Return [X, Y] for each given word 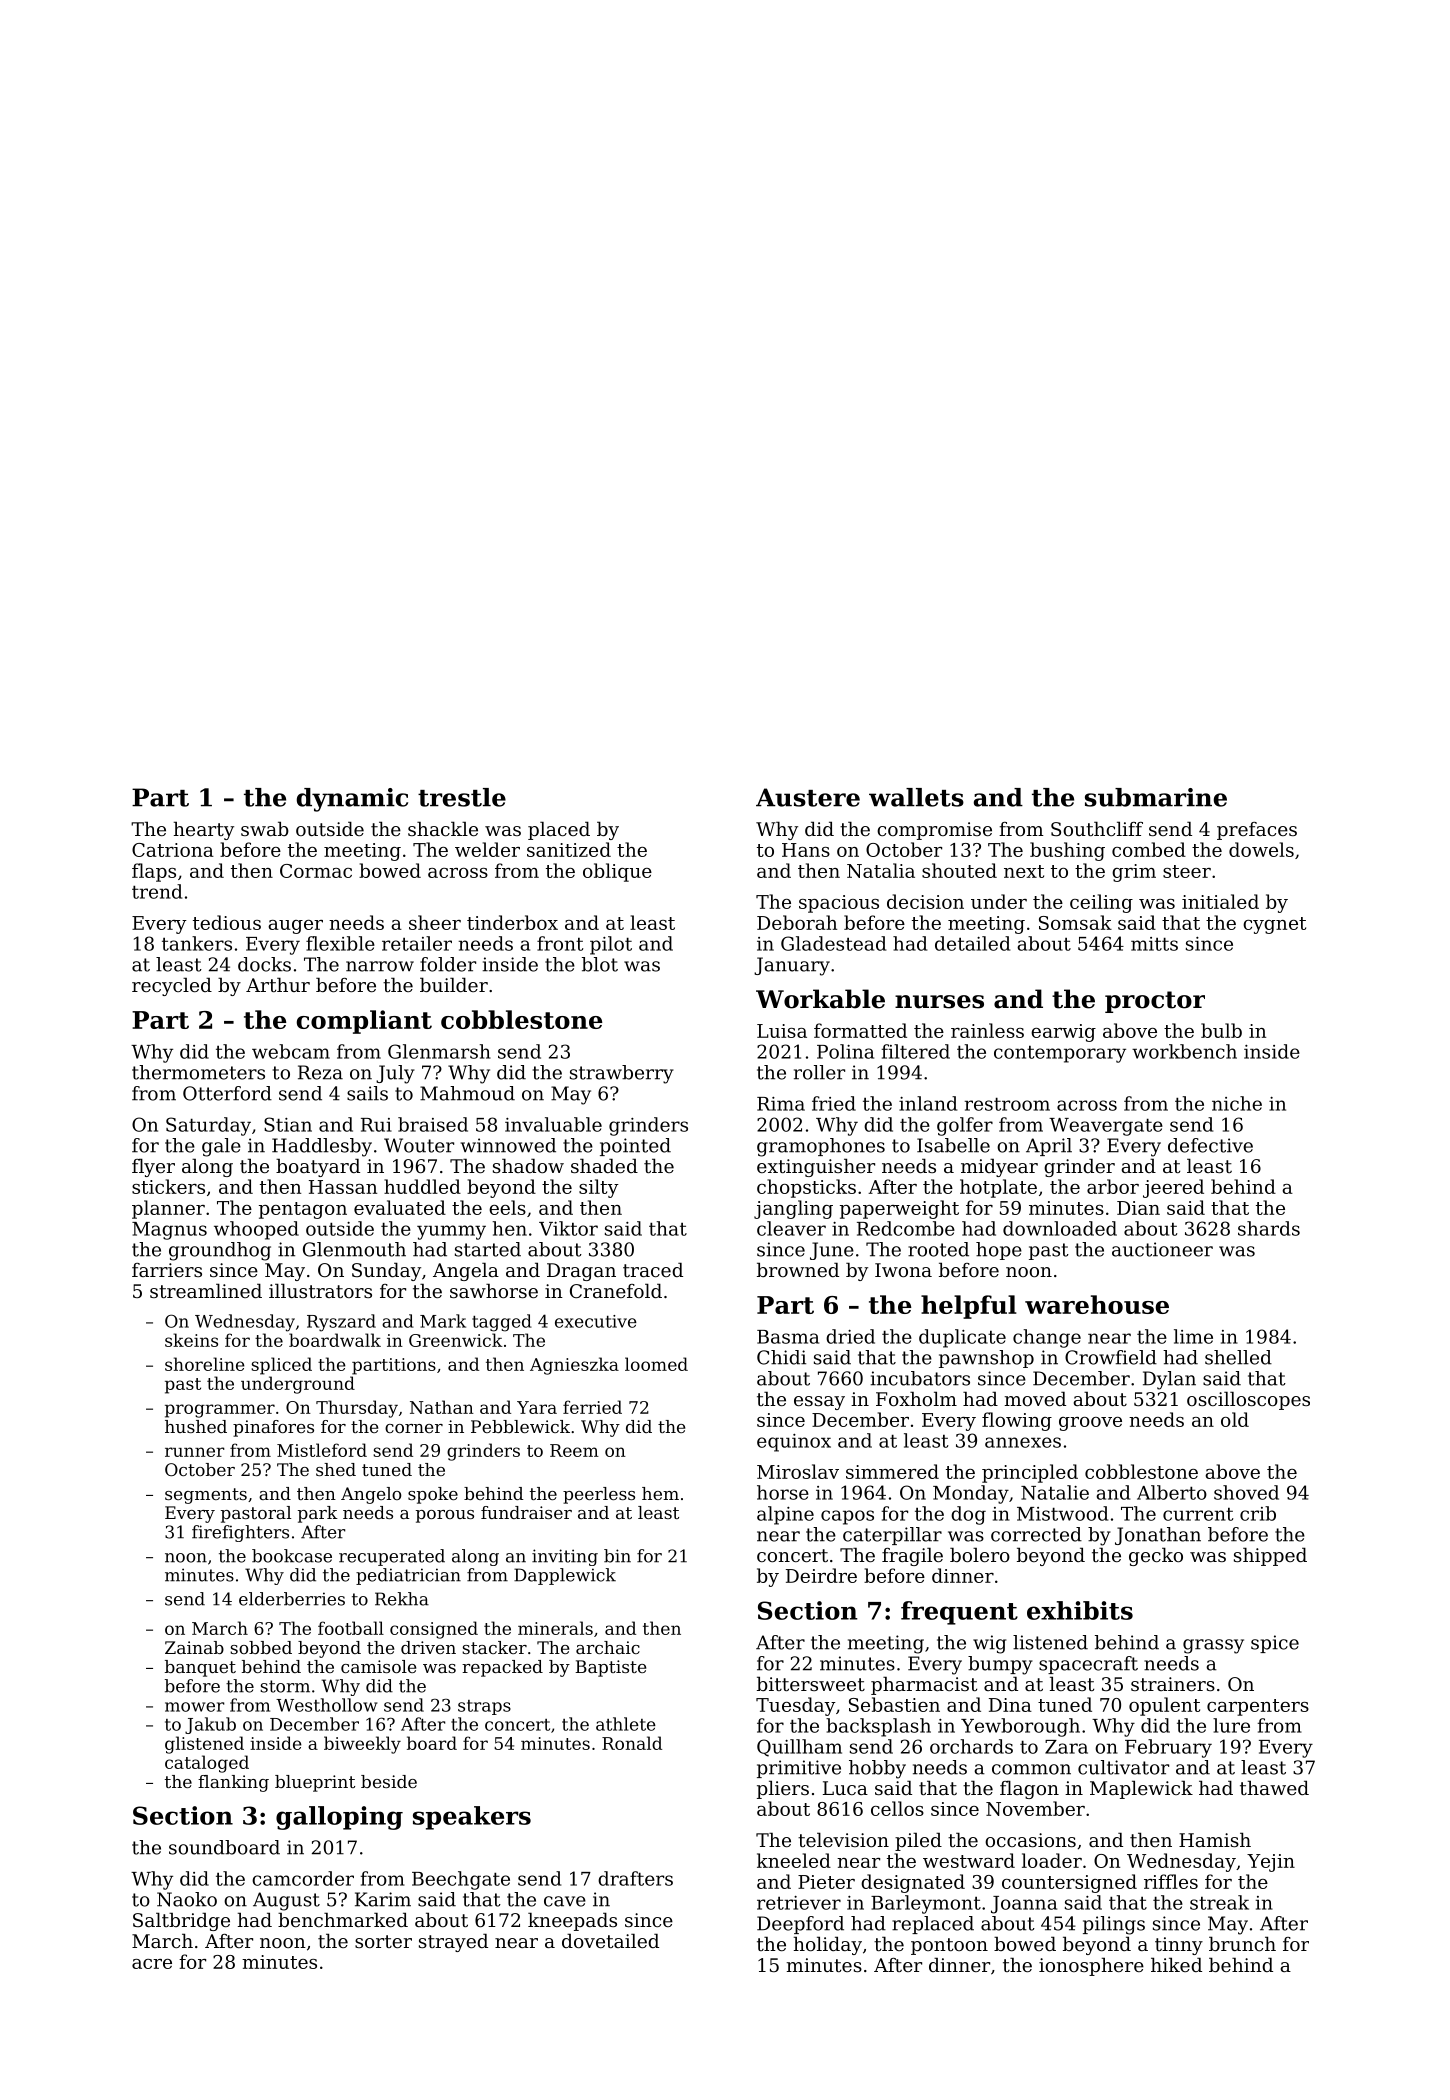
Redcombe [906, 1228]
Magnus [169, 1231]
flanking [233, 1783]
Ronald [632, 1743]
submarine [1156, 797]
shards [1269, 1228]
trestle [462, 797]
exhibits [1080, 1610]
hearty [204, 830]
